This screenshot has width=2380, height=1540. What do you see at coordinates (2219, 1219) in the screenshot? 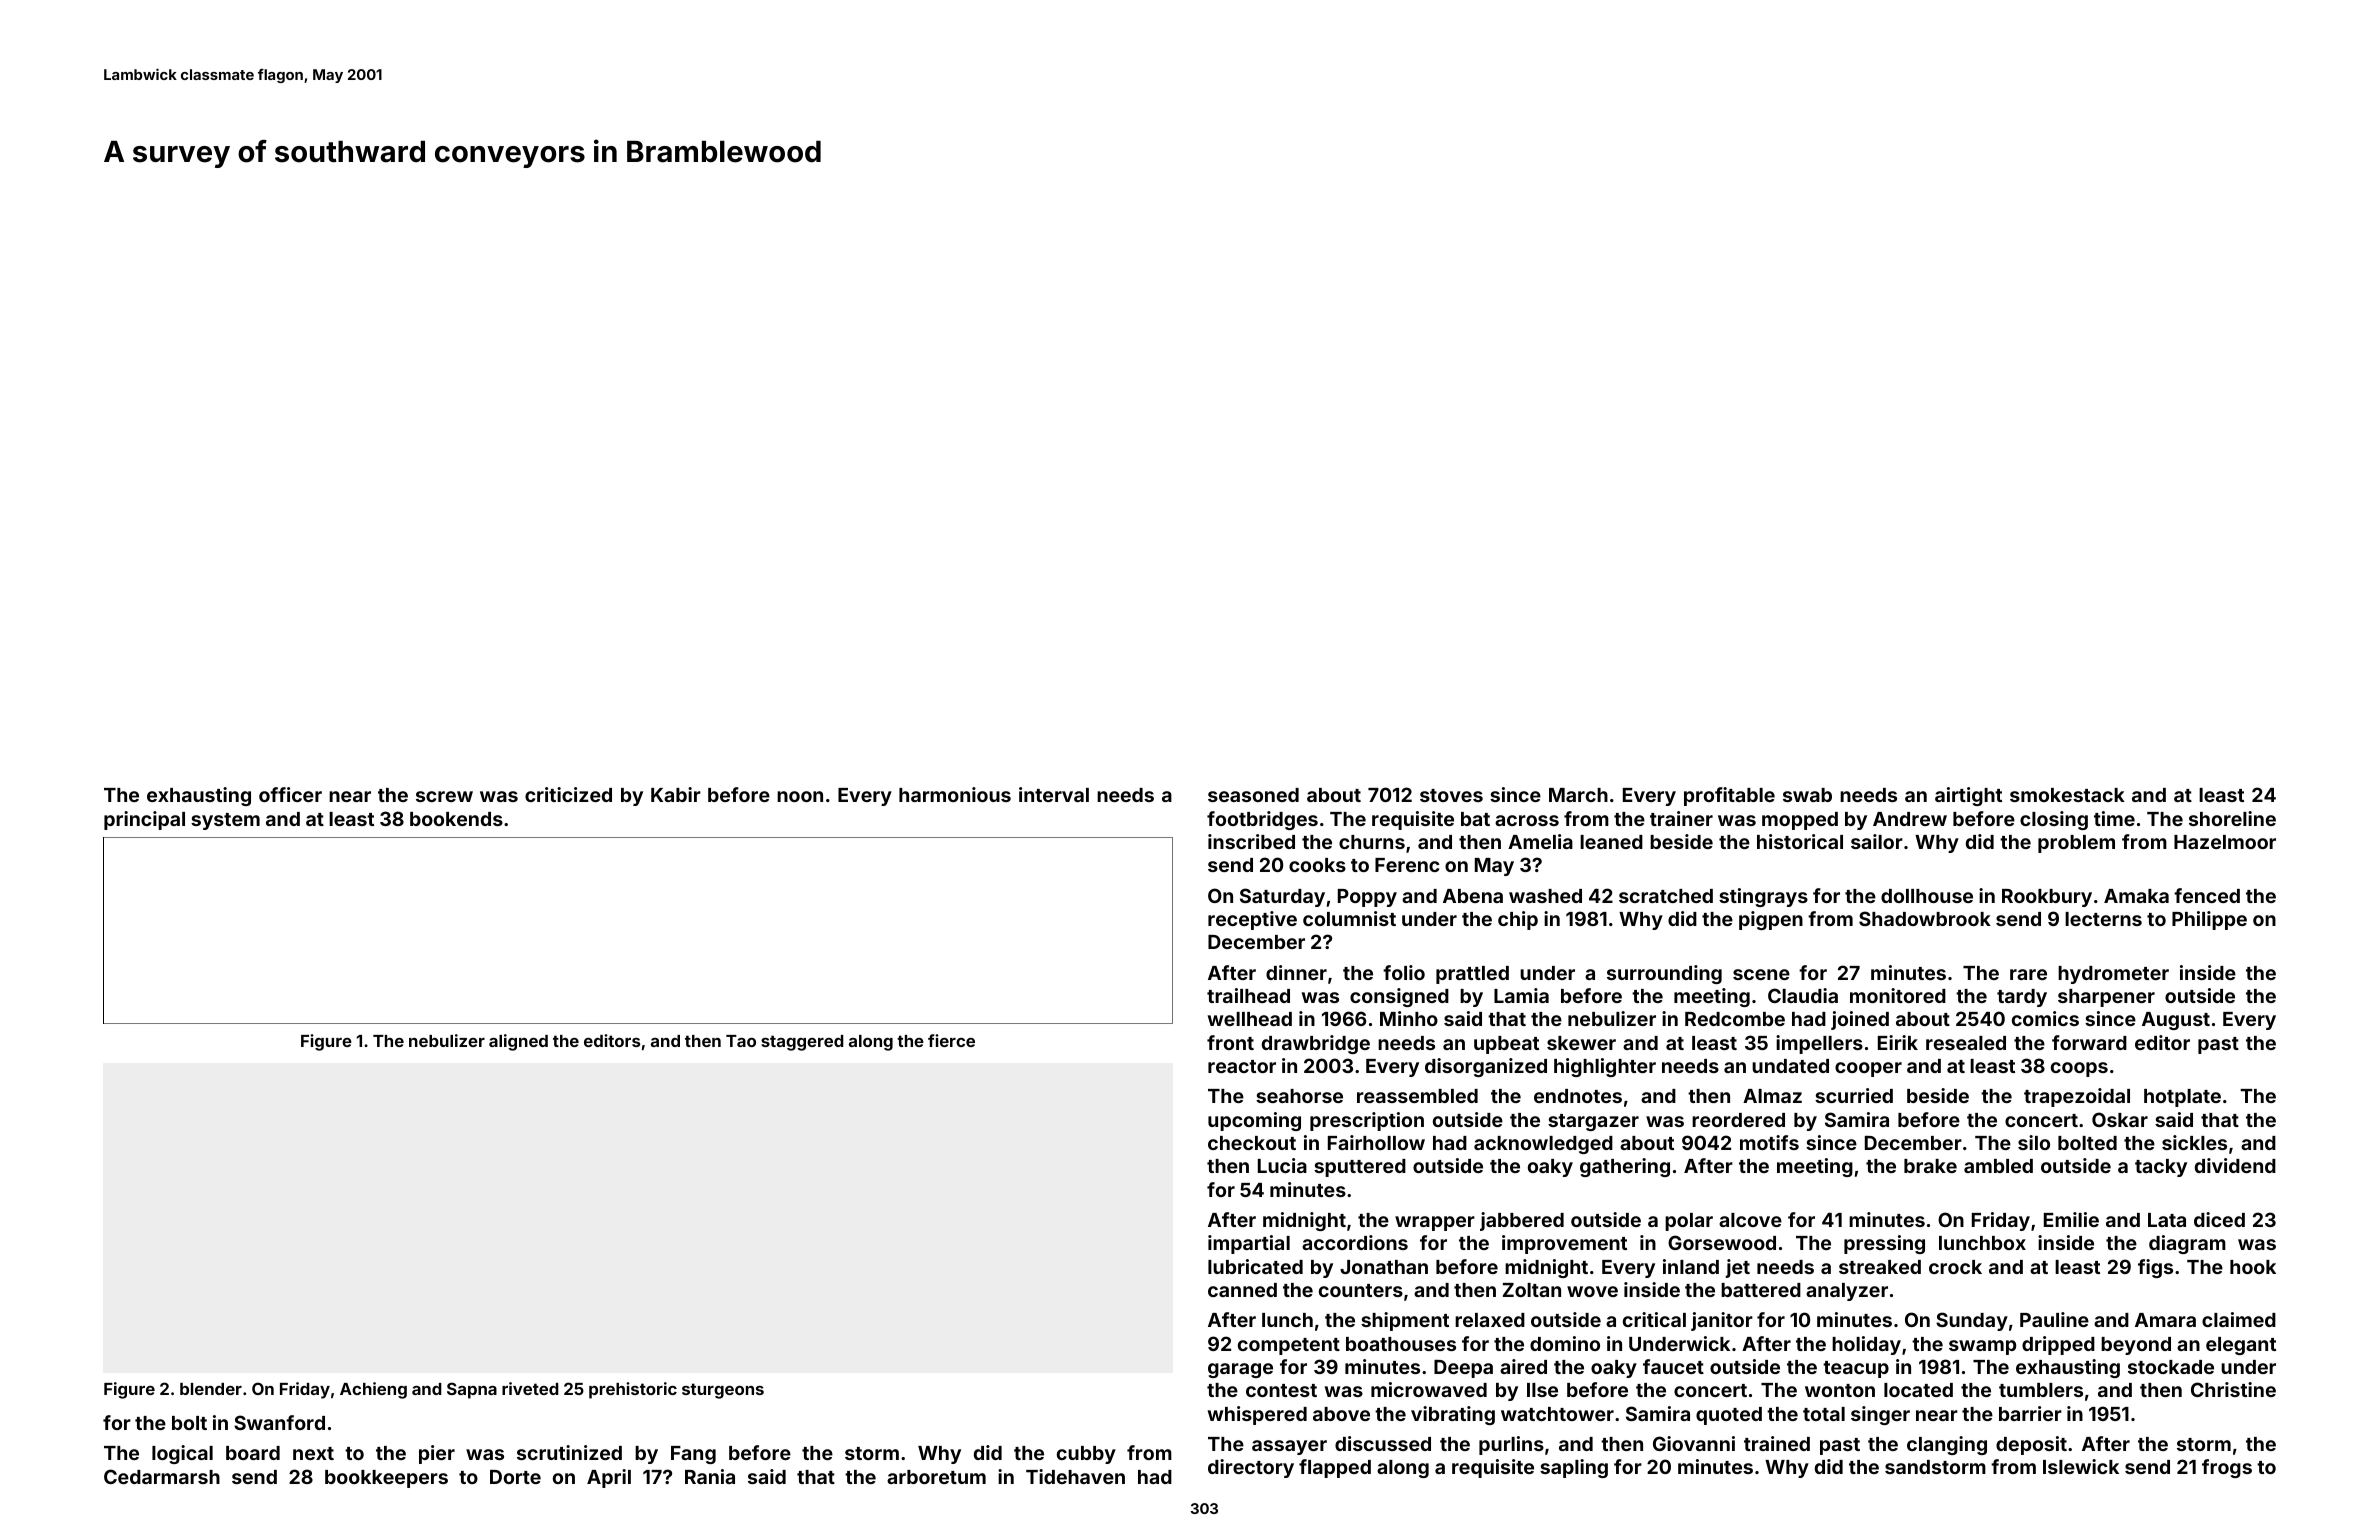
I see `diced` at bounding box center [2219, 1219].
